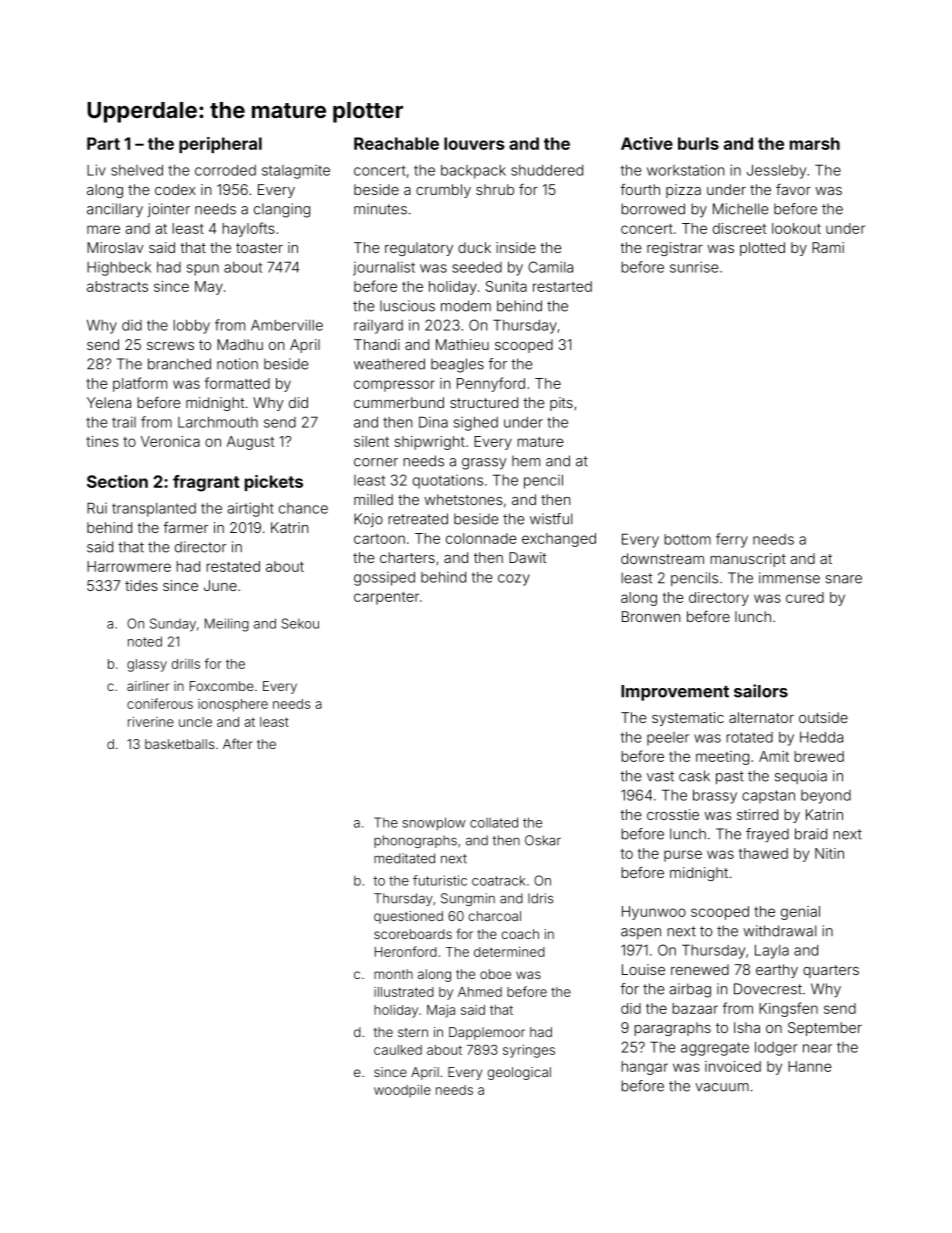 The width and height of the screenshot is (952, 1233). I want to click on plotted, so click(762, 249).
